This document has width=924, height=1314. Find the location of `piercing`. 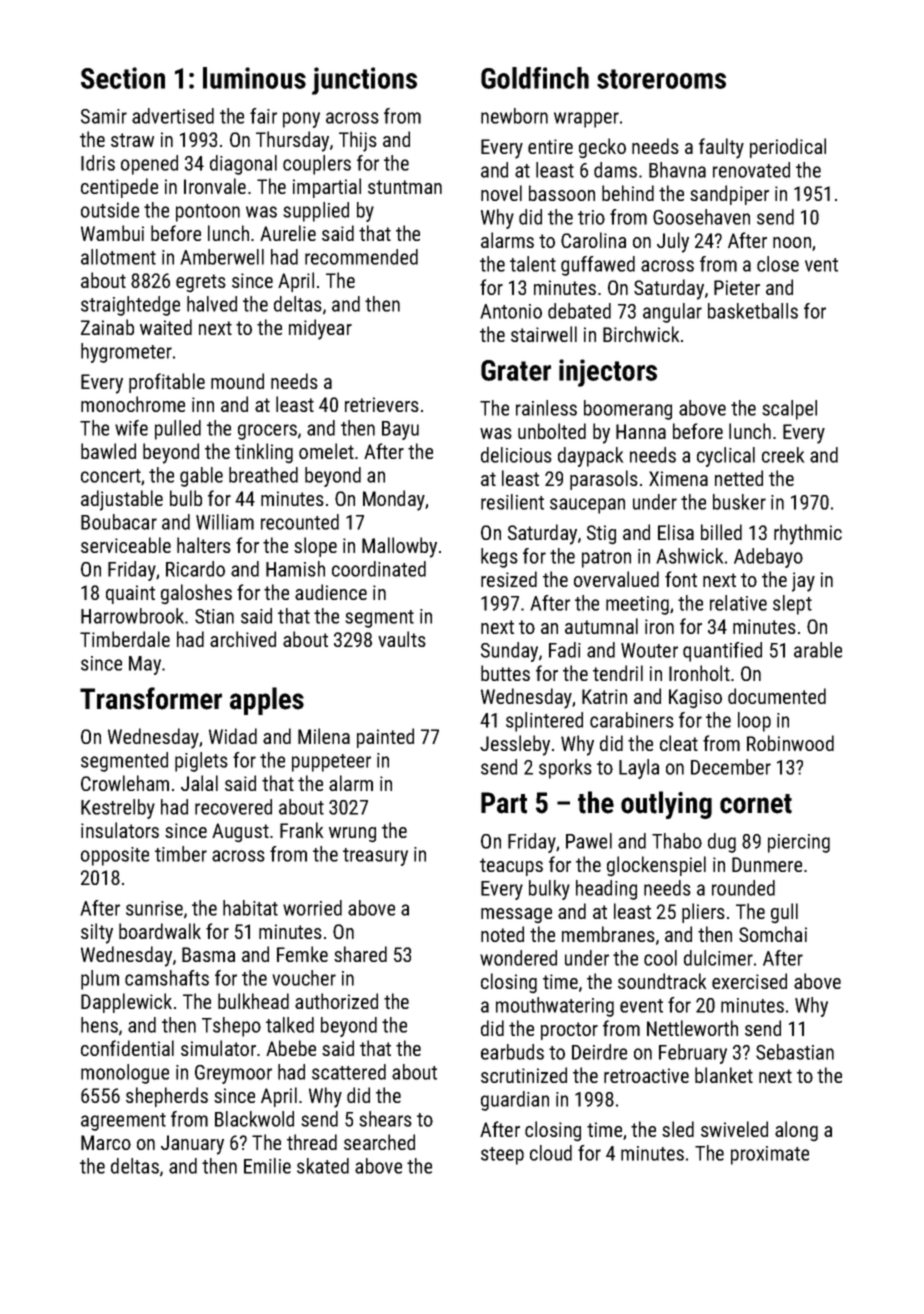

piercing is located at coordinates (799, 843).
